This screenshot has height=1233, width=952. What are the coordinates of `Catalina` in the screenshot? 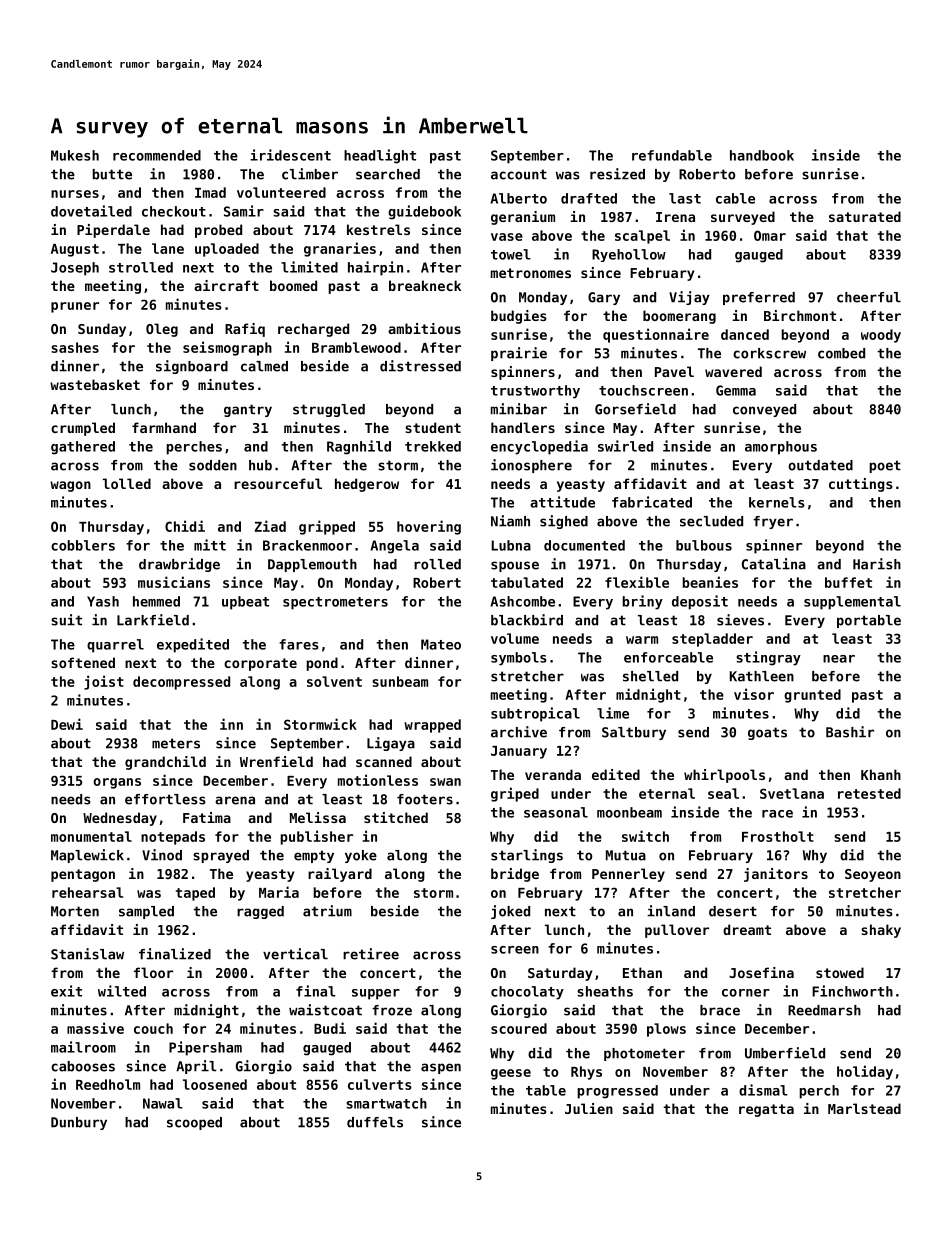 It's located at (774, 564).
